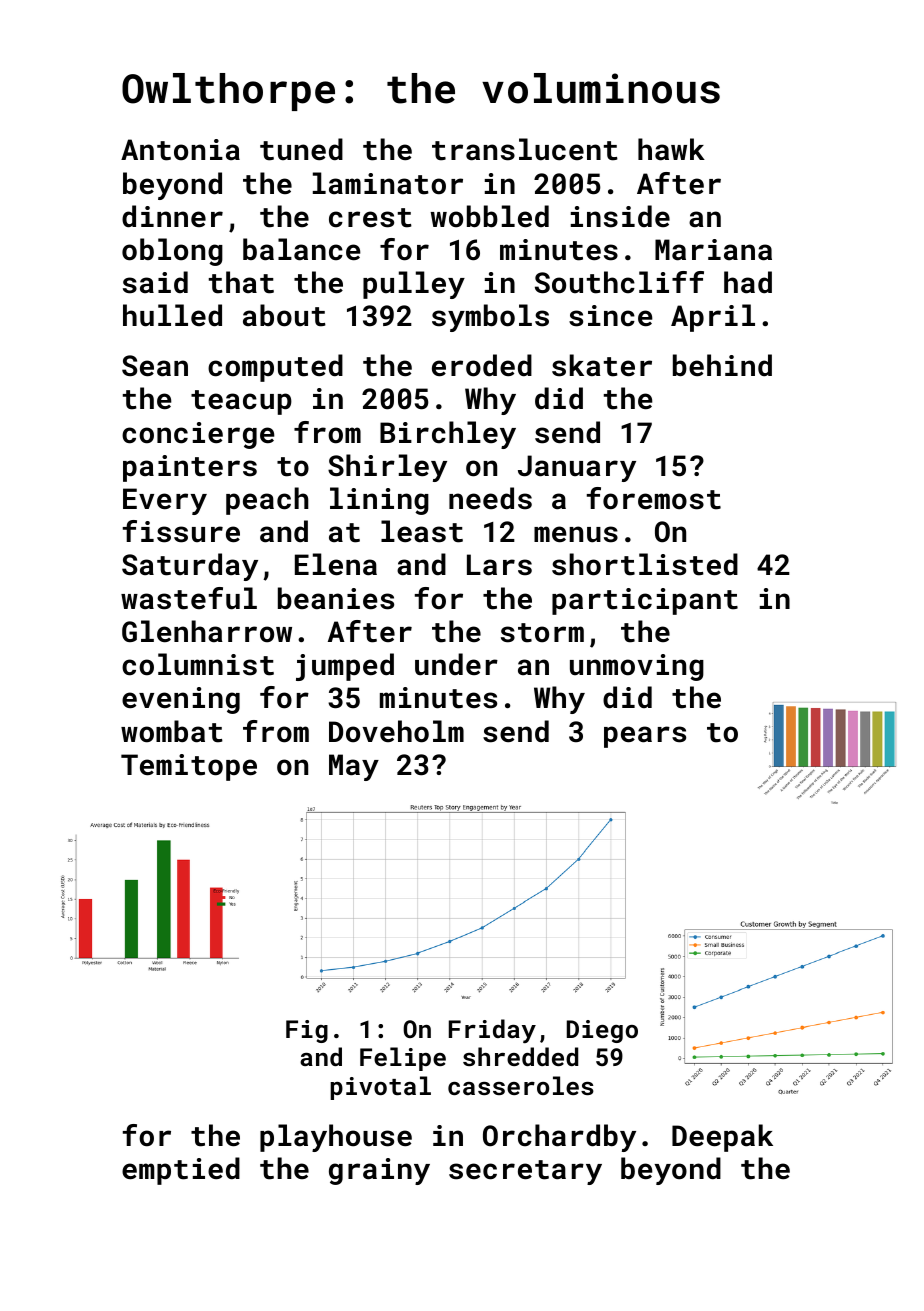 The height and width of the document is (1311, 924). I want to click on translucent, so click(525, 149).
